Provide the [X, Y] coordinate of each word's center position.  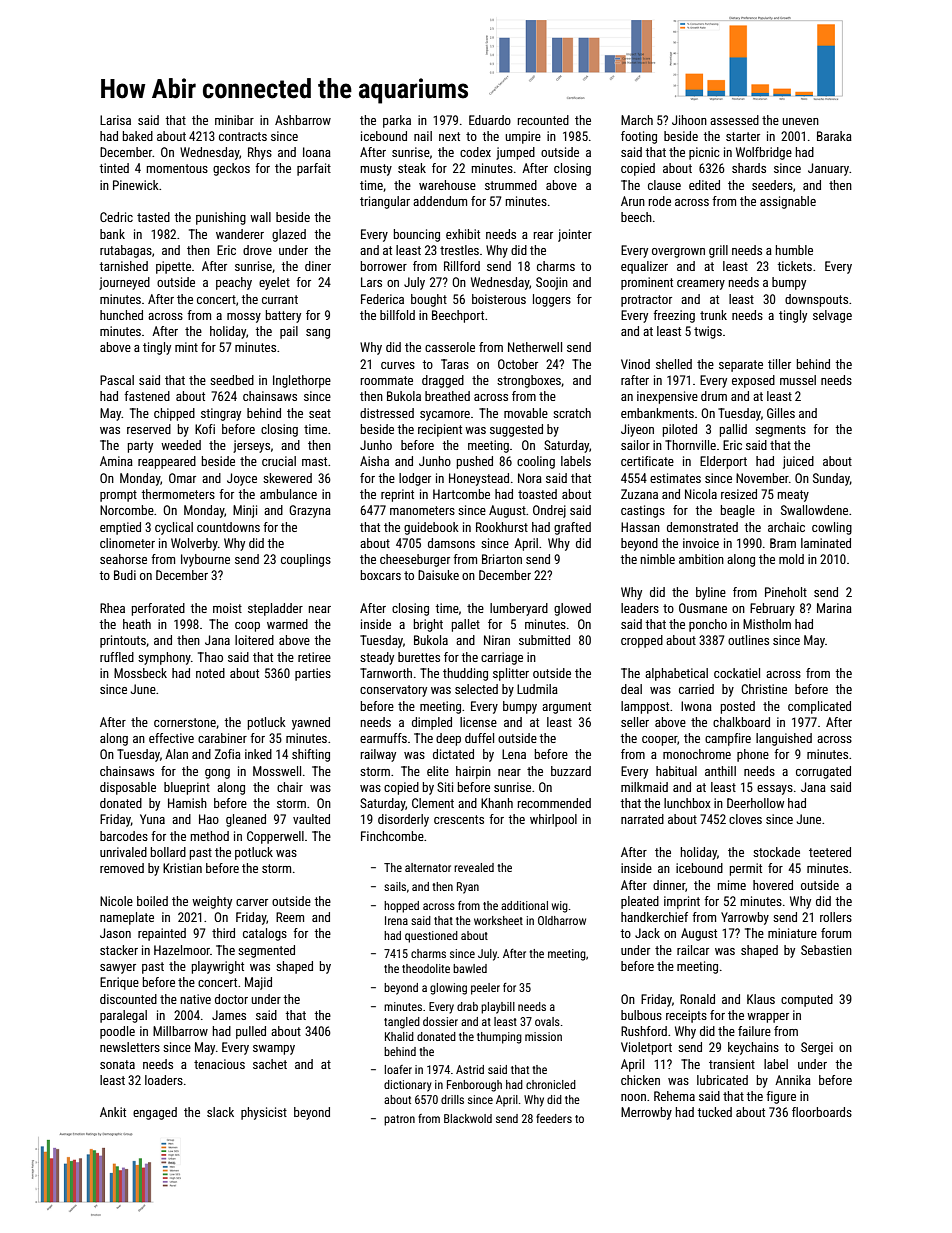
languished [784, 739]
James [229, 1015]
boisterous [499, 299]
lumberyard [519, 609]
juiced [798, 462]
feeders [554, 1118]
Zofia [228, 754]
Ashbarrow [303, 120]
